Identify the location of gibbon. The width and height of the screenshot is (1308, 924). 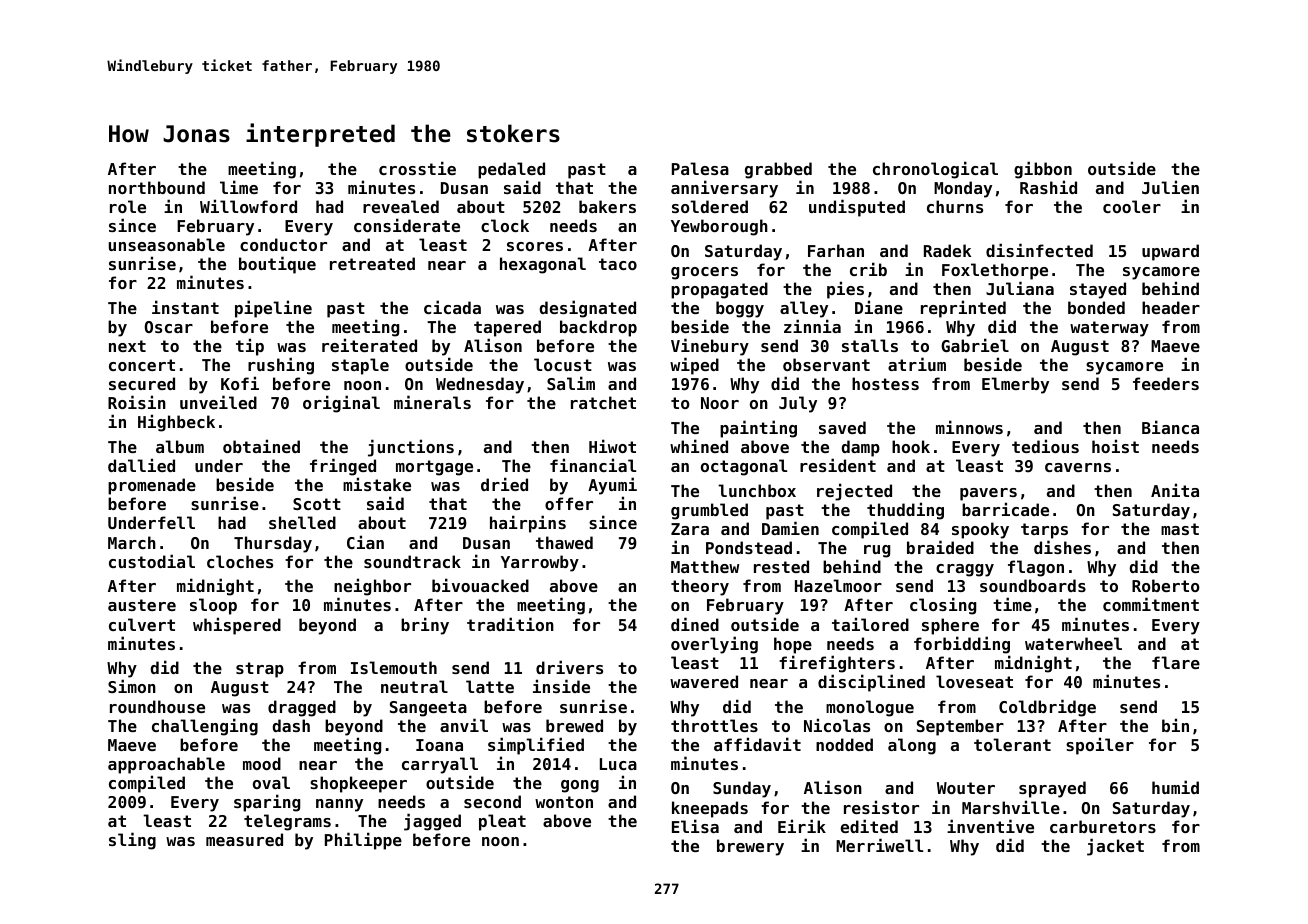
(1043, 170).
